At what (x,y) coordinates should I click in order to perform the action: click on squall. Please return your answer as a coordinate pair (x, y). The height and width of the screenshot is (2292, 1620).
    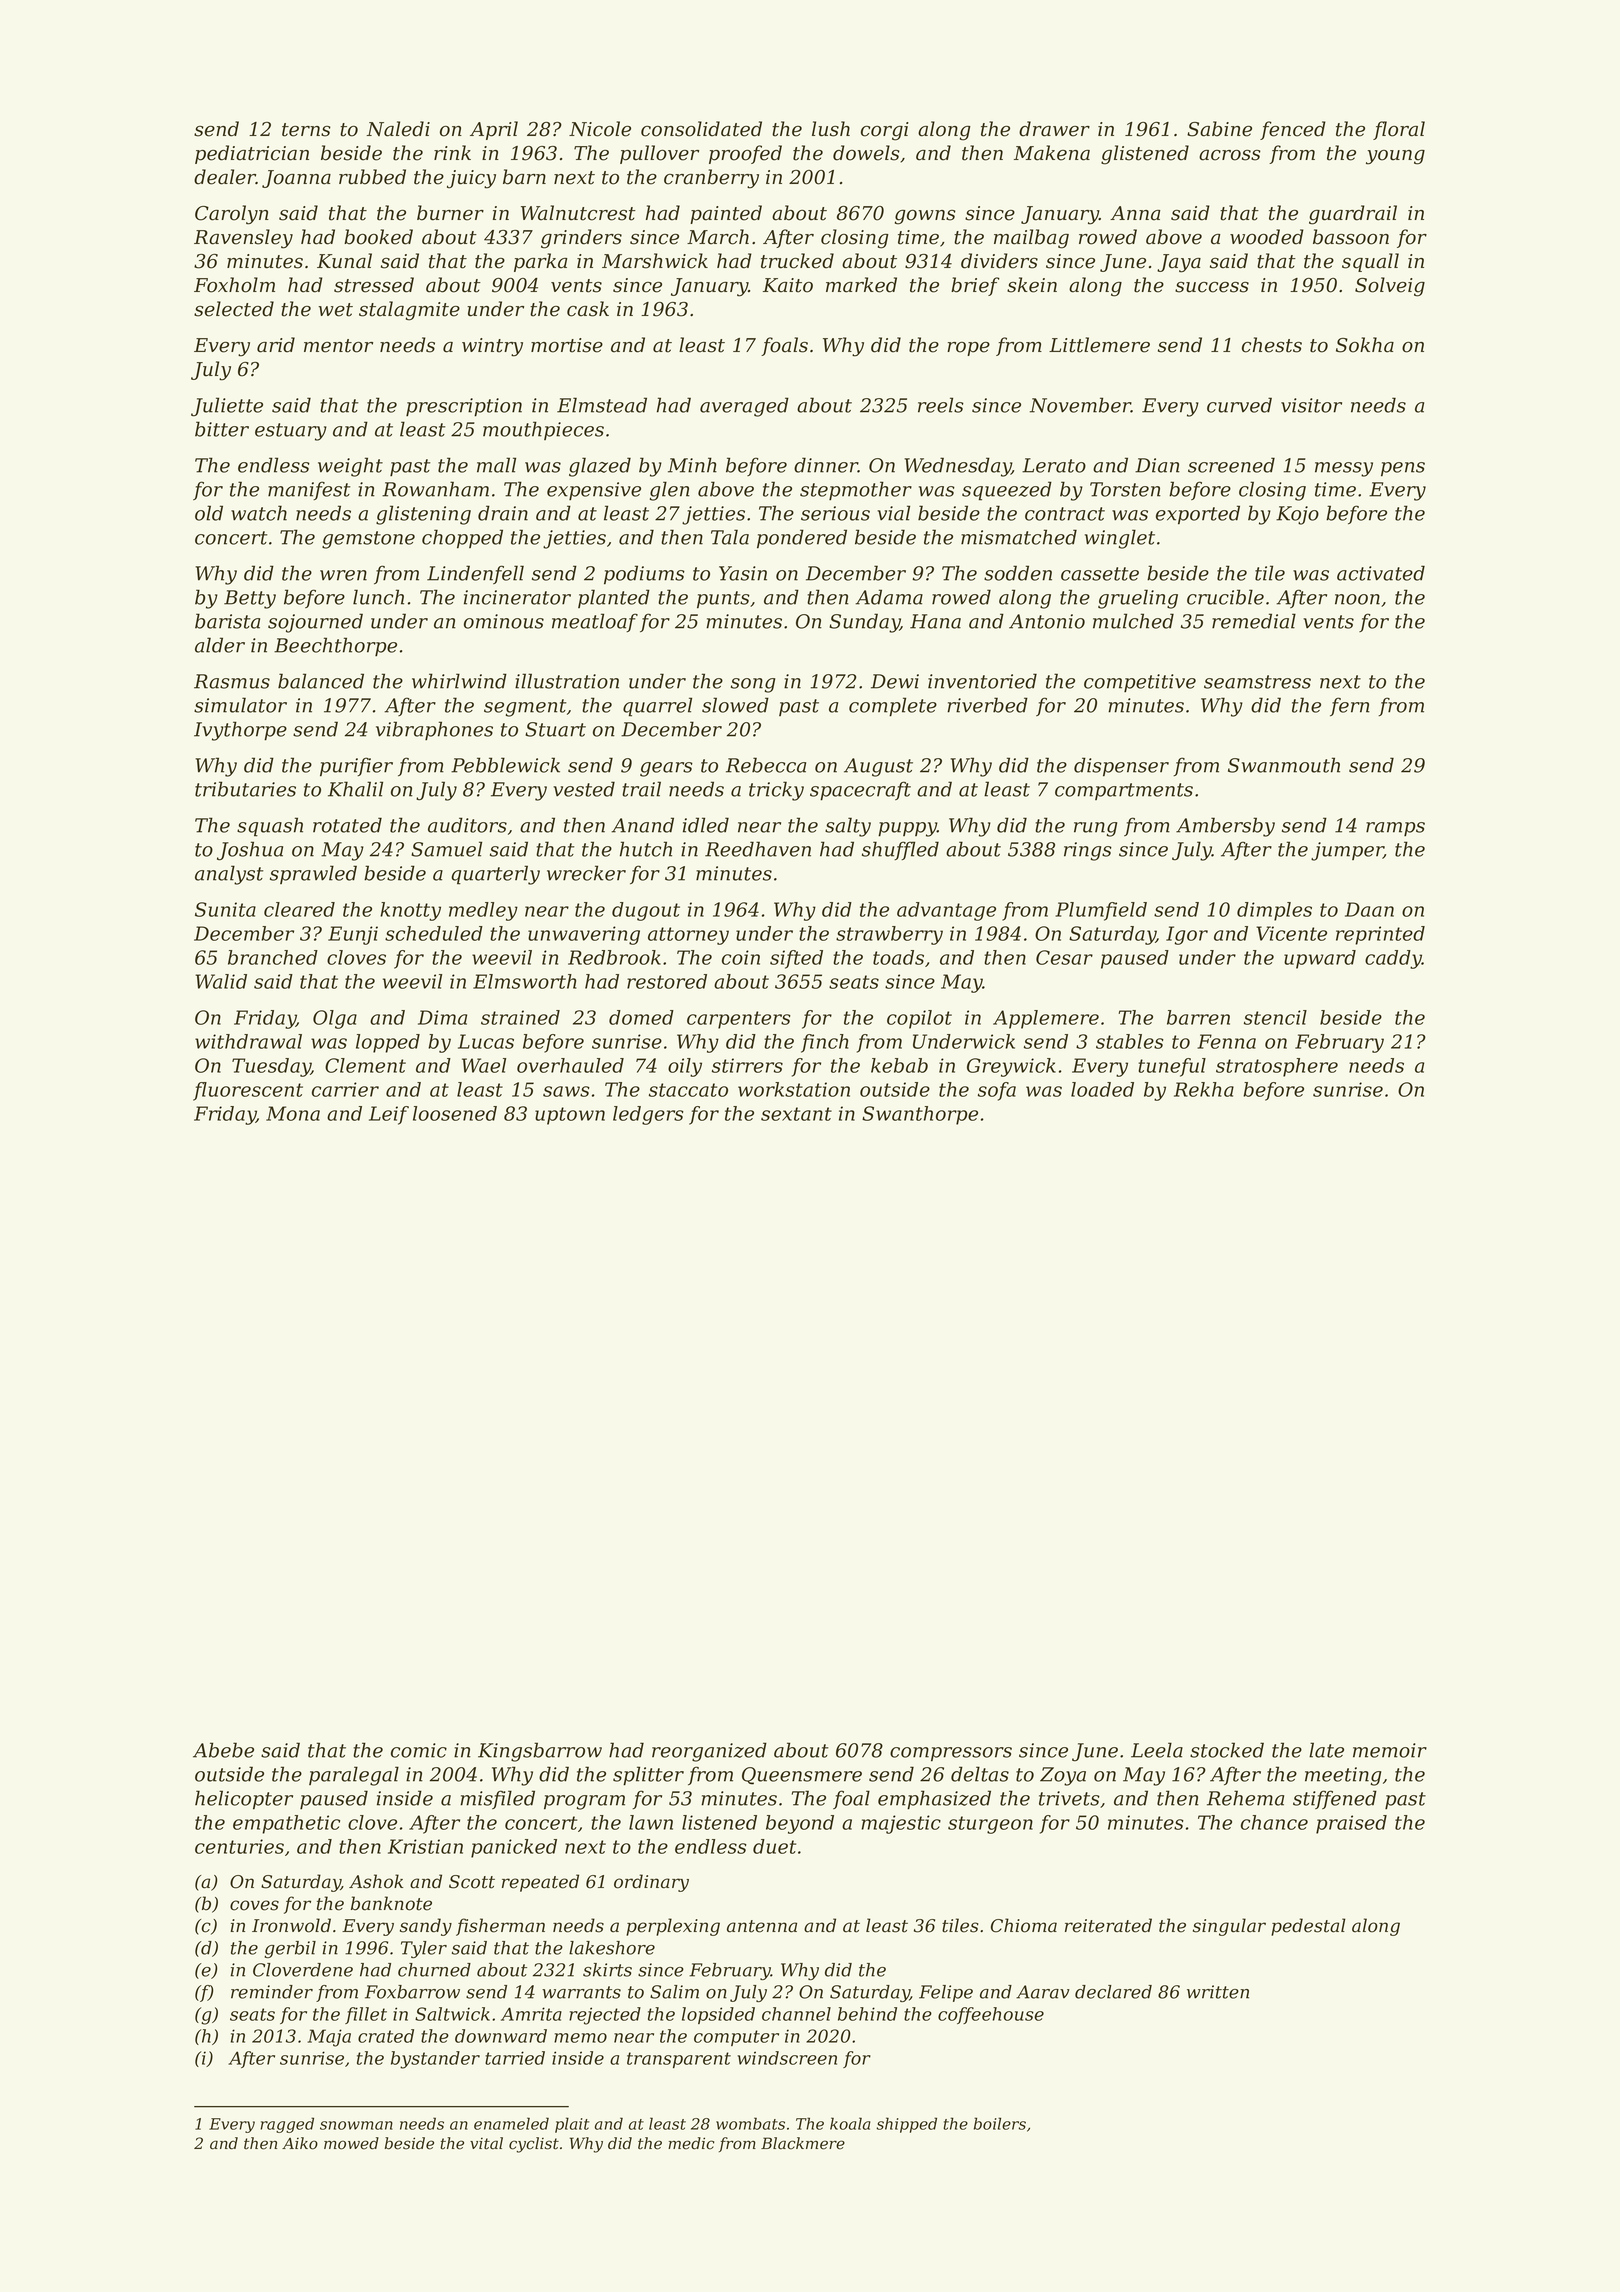
    Looking at the image, I should click on (1370, 262).
